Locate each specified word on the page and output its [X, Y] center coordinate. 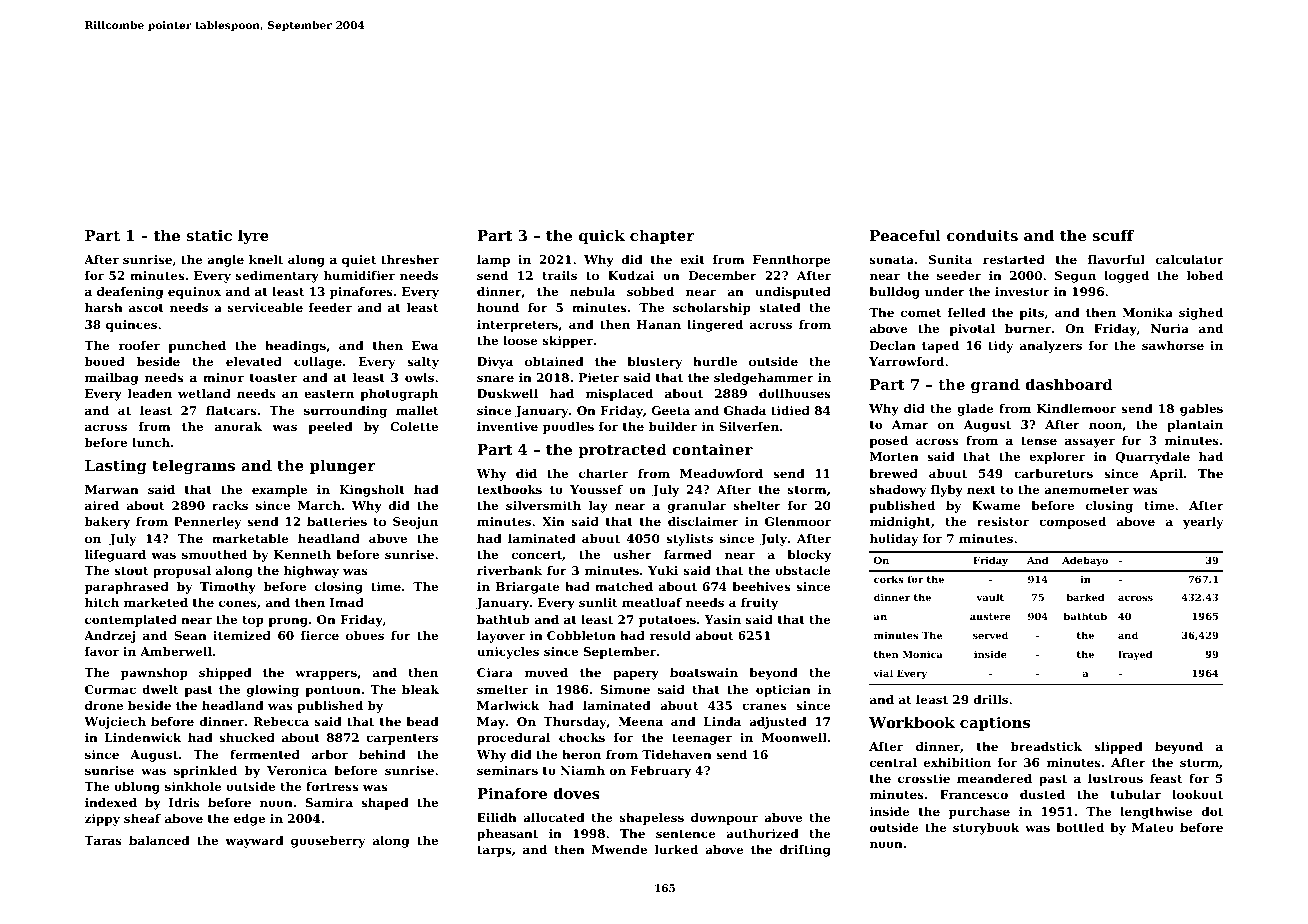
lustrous [1115, 778]
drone [104, 705]
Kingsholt [372, 491]
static [209, 235]
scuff [1113, 235]
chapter [662, 236]
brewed [893, 473]
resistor [1003, 521]
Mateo [1153, 827]
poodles [568, 428]
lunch [151, 442]
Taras [103, 840]
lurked [676, 849]
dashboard [1069, 384]
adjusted [778, 723]
